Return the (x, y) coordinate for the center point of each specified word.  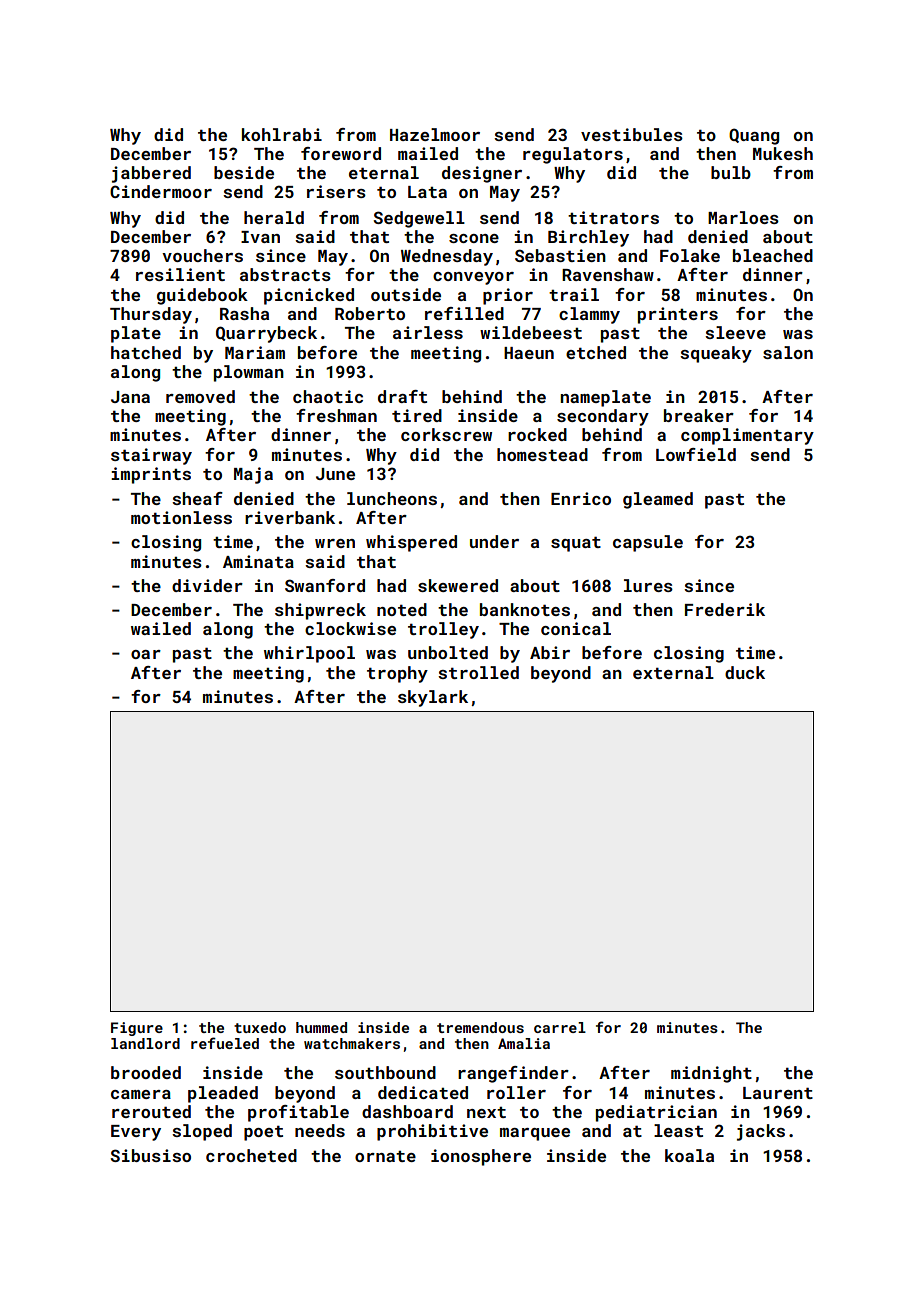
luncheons (392, 498)
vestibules (632, 134)
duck (745, 672)
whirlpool (309, 654)
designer (482, 174)
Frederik (725, 609)
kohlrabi (282, 134)
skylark (433, 698)
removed (200, 396)
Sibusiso (151, 1155)
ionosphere (481, 1157)
